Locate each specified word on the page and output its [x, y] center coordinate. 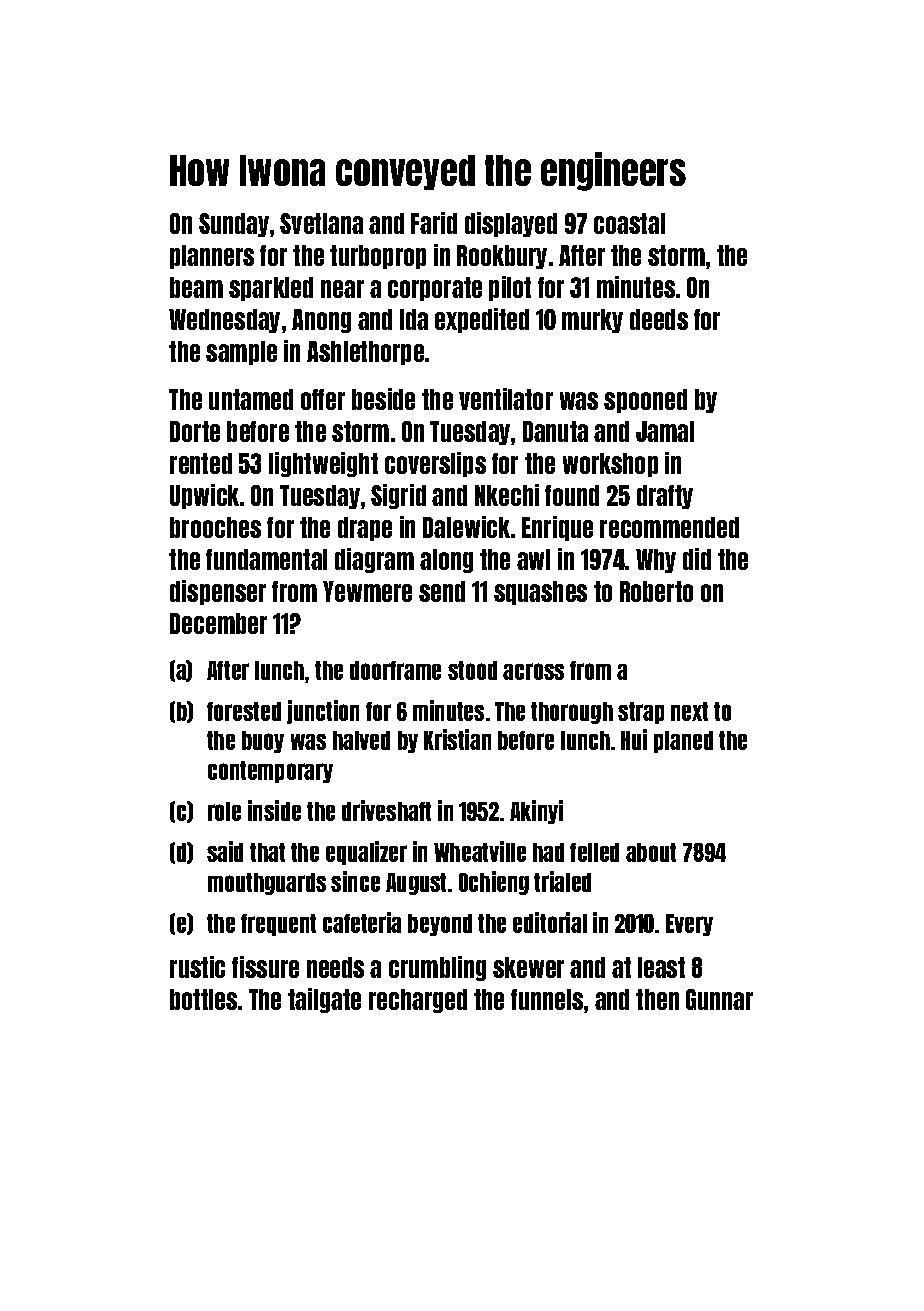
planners [212, 257]
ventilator [506, 399]
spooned [645, 401]
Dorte [195, 431]
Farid [434, 223]
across [533, 671]
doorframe [395, 670]
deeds [659, 319]
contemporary [270, 772]
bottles [203, 999]
